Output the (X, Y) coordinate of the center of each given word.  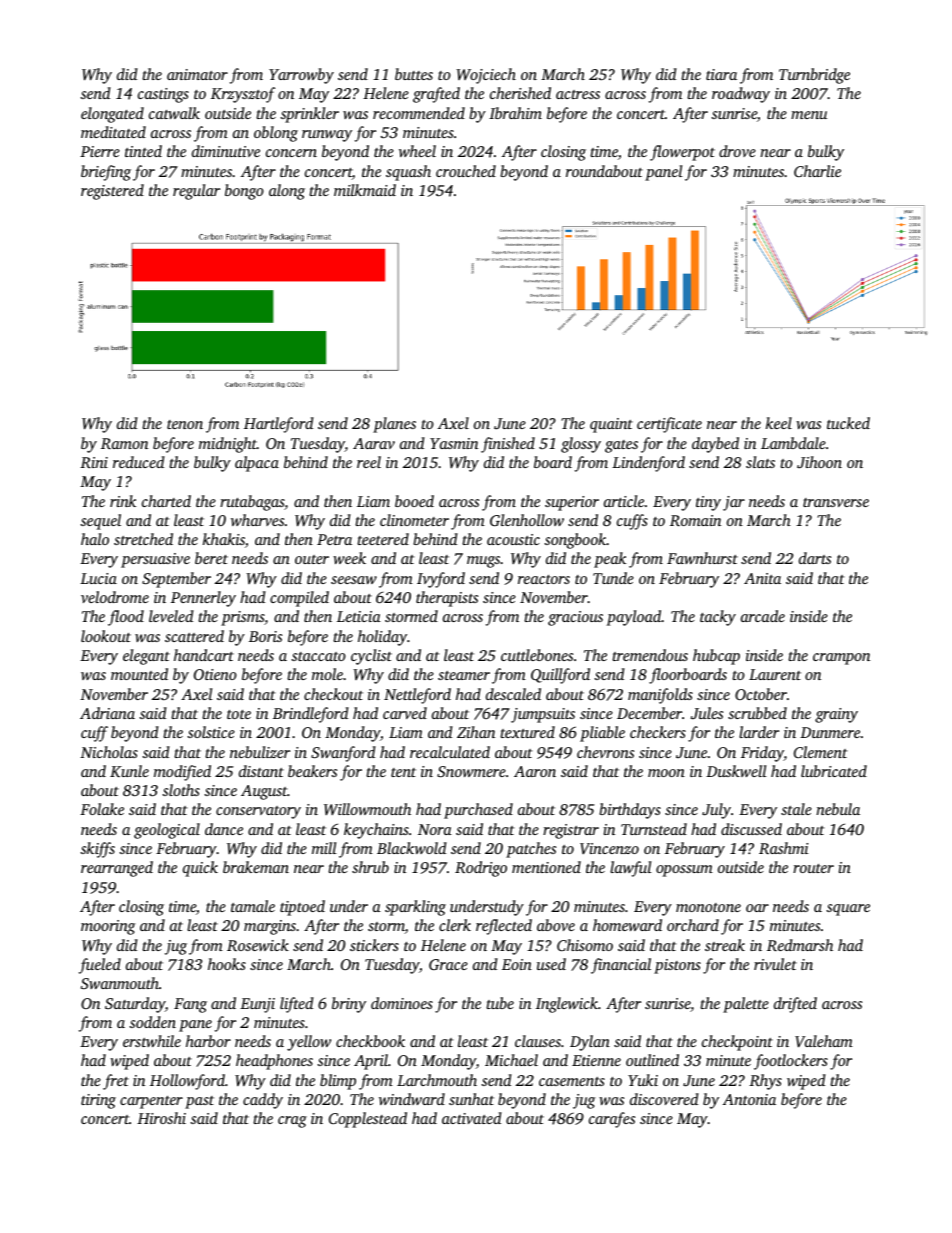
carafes (612, 1120)
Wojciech (486, 76)
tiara (721, 74)
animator (197, 74)
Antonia (749, 1099)
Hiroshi (161, 1118)
